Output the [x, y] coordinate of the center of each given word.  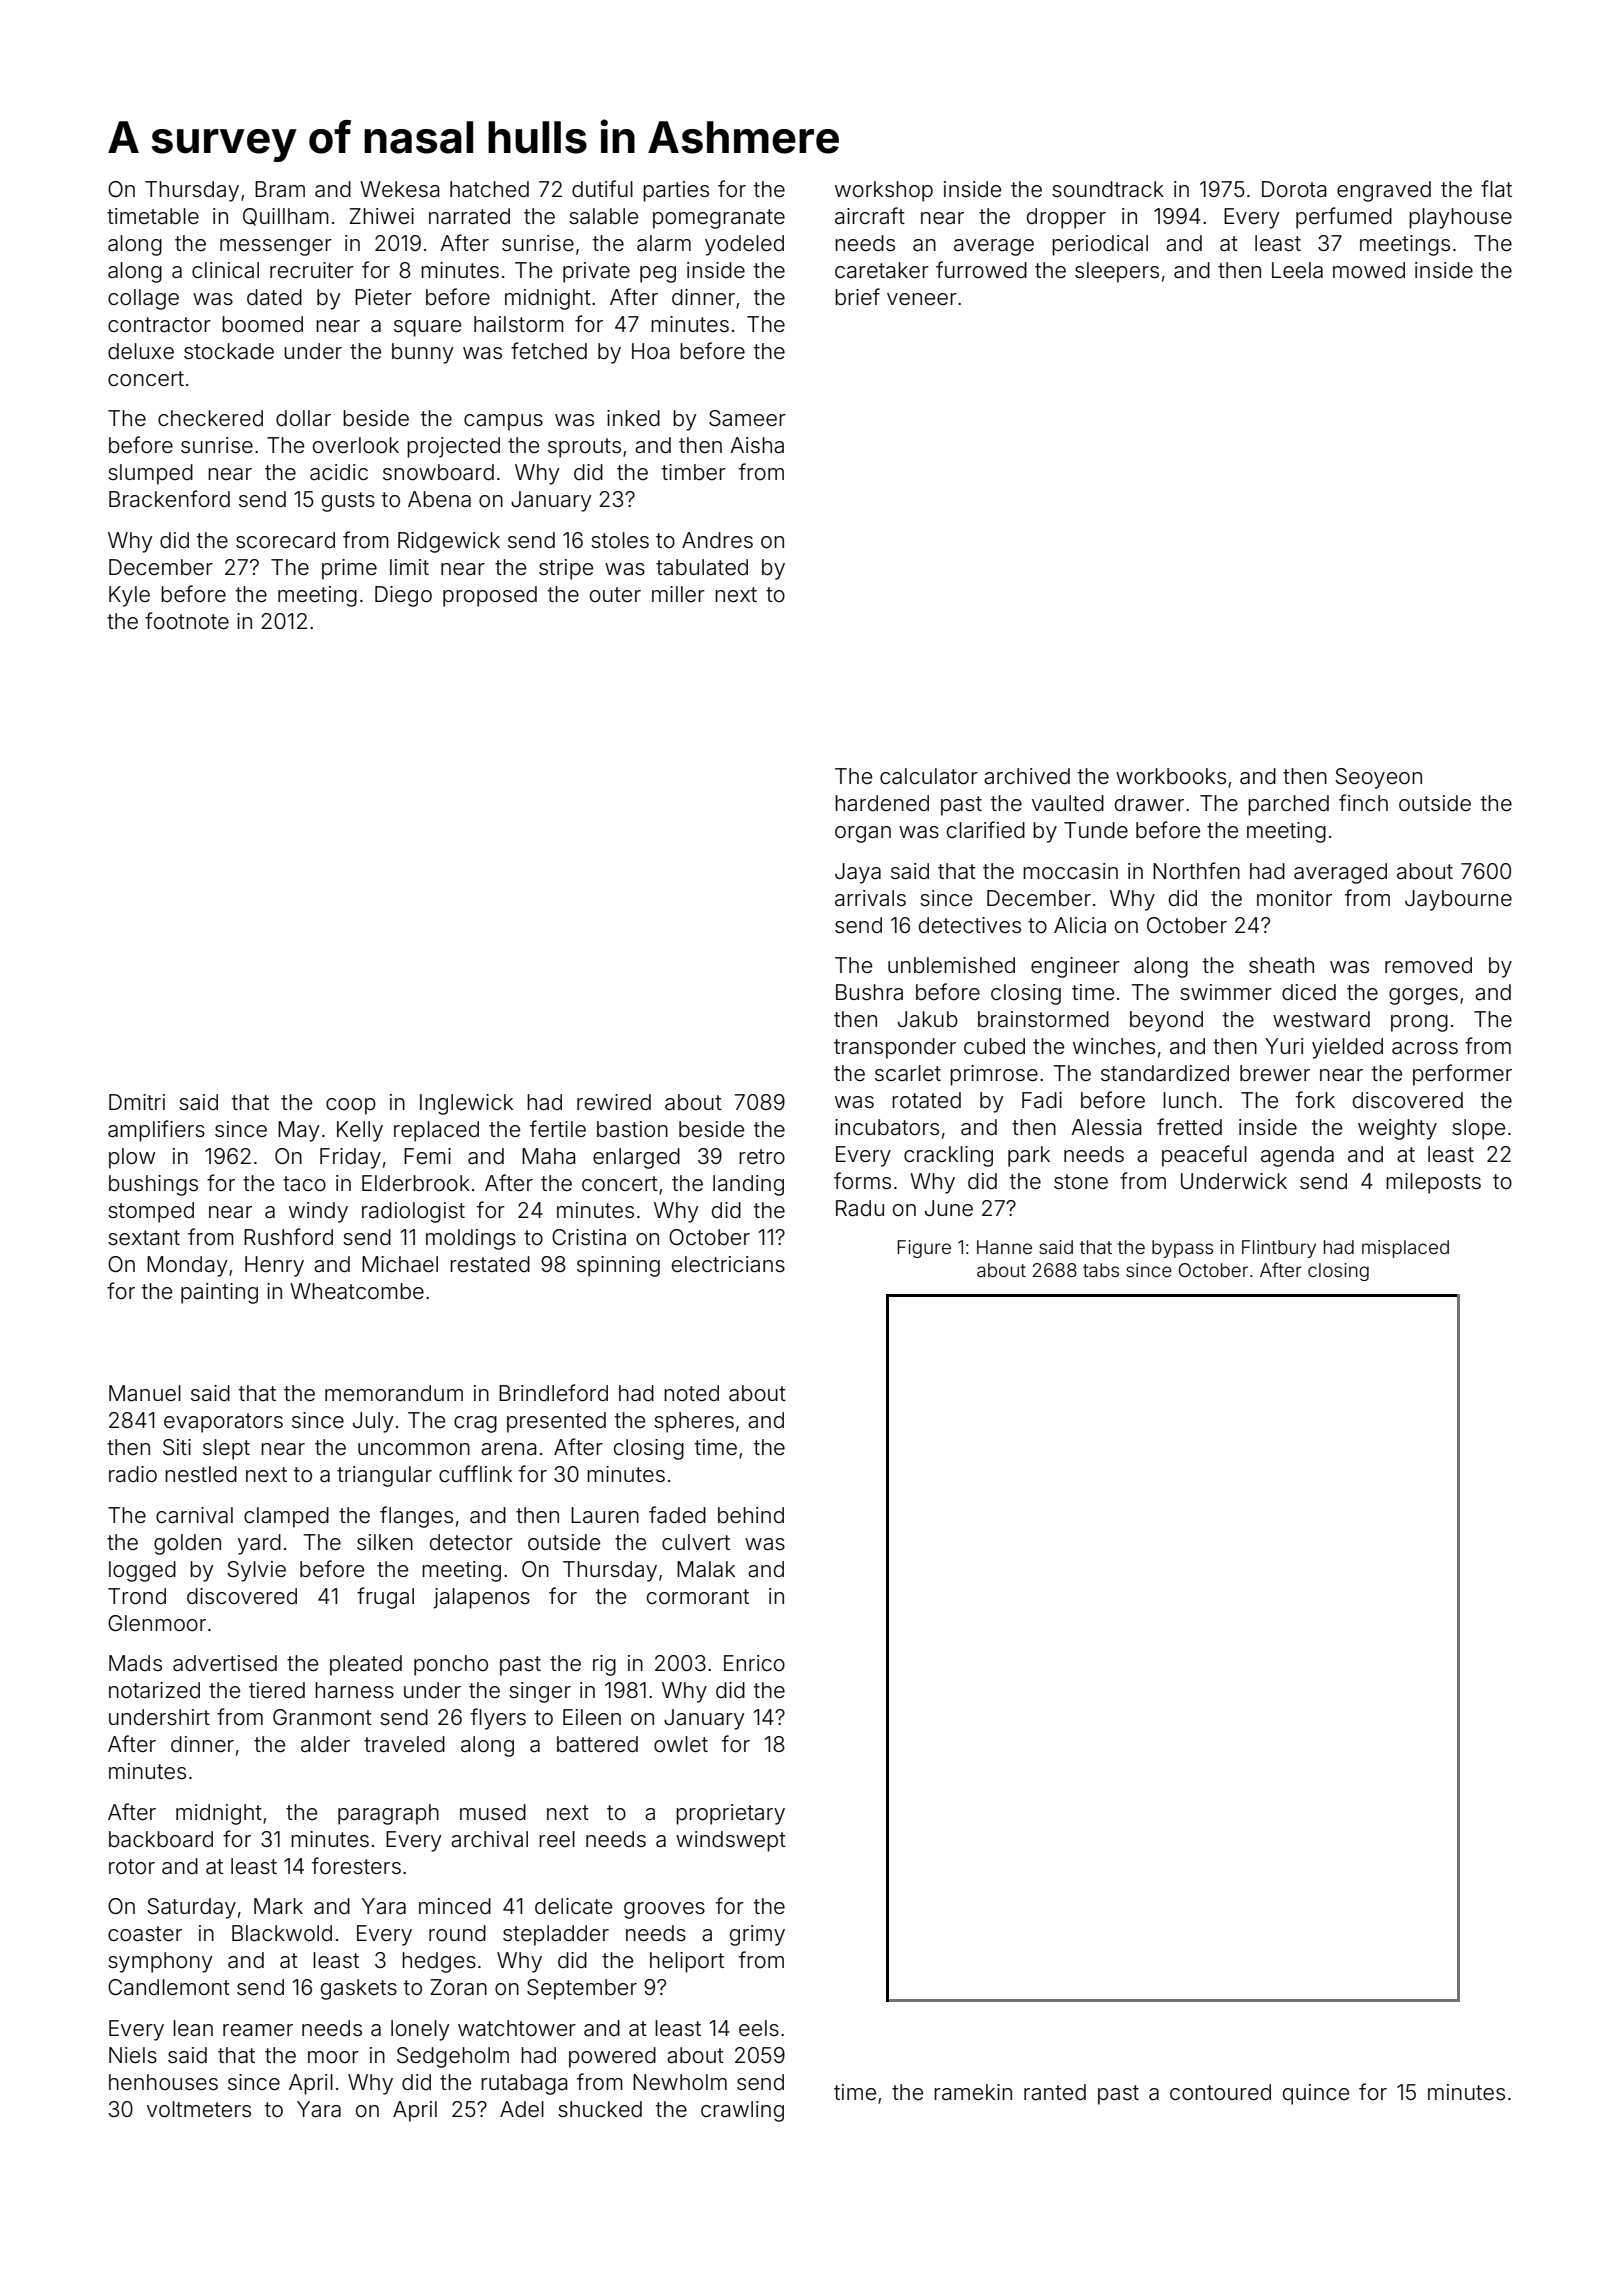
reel [557, 1839]
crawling [742, 2111]
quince [1316, 2094]
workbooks [1171, 776]
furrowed [981, 269]
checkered [210, 418]
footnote [187, 621]
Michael [400, 1264]
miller [678, 594]
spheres [694, 1422]
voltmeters [199, 2109]
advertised [225, 1663]
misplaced [1405, 1249]
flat [1496, 188]
